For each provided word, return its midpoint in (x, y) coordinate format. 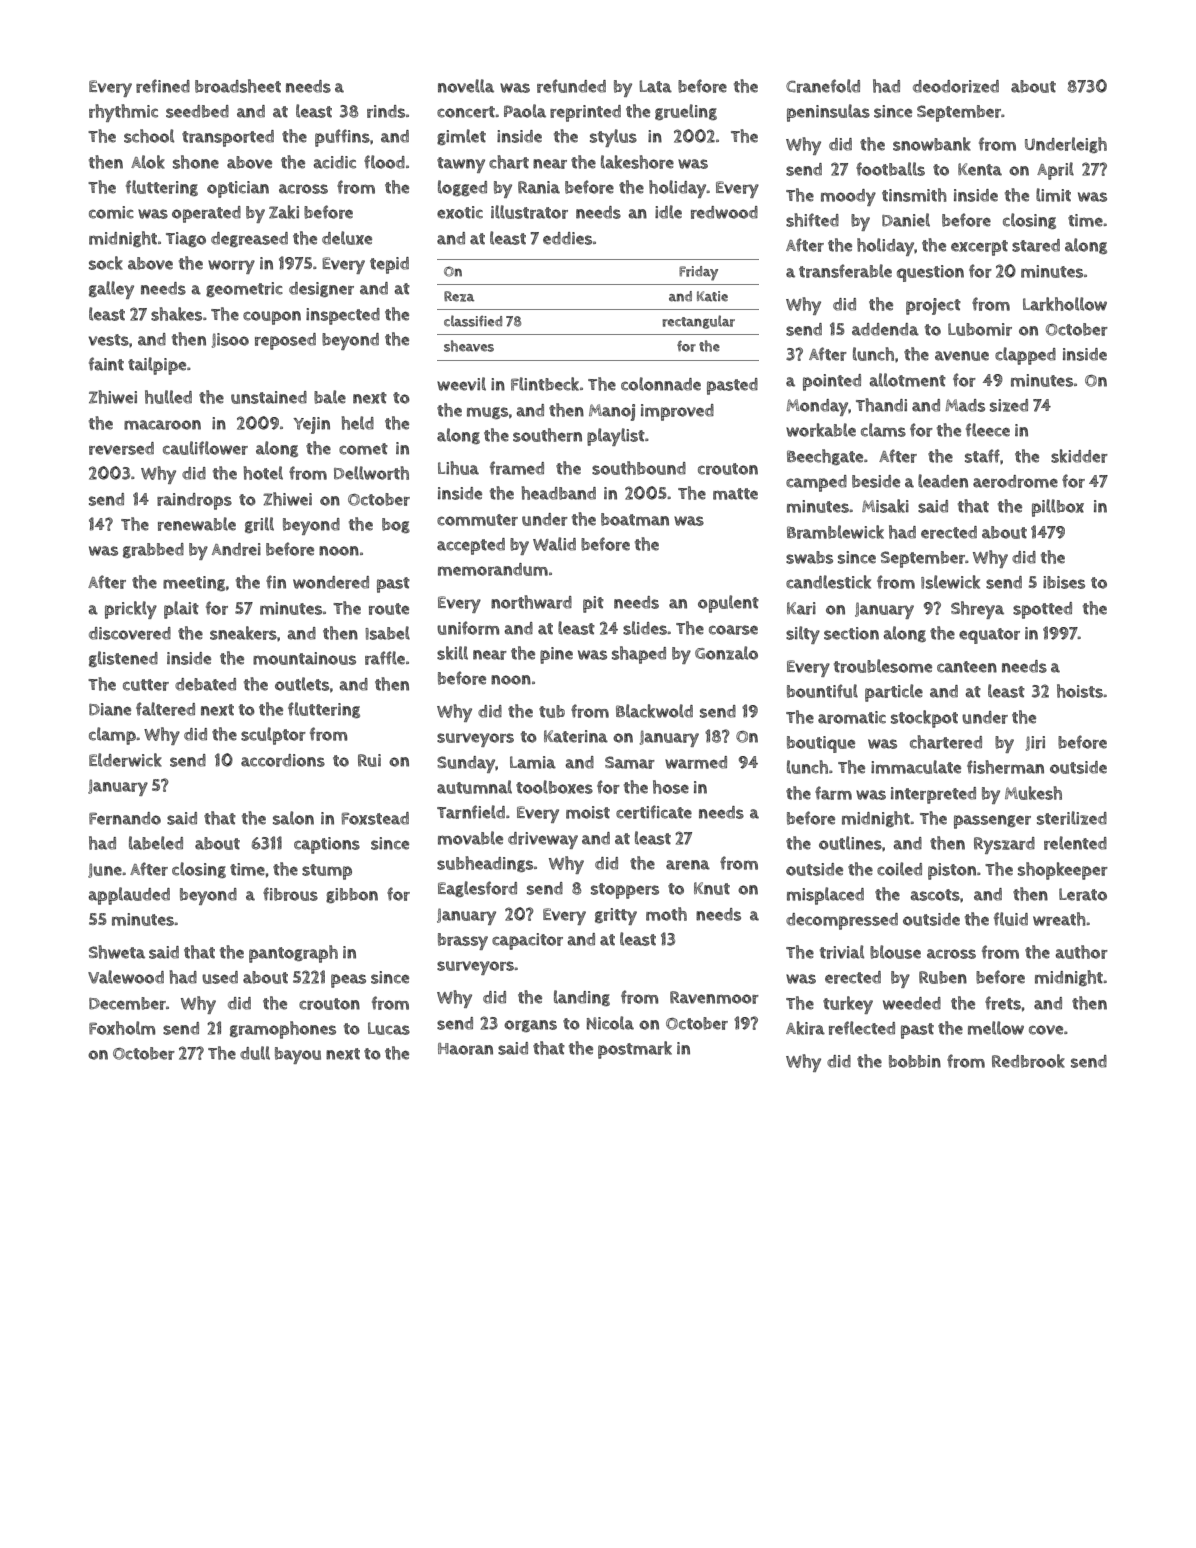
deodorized (956, 86)
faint (106, 364)
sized (1009, 405)
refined (163, 86)
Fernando (125, 818)
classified (473, 321)
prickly (131, 610)
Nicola (610, 1023)
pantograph (293, 954)
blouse (895, 952)
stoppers (625, 891)
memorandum (493, 569)
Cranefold (823, 86)
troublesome (883, 666)
